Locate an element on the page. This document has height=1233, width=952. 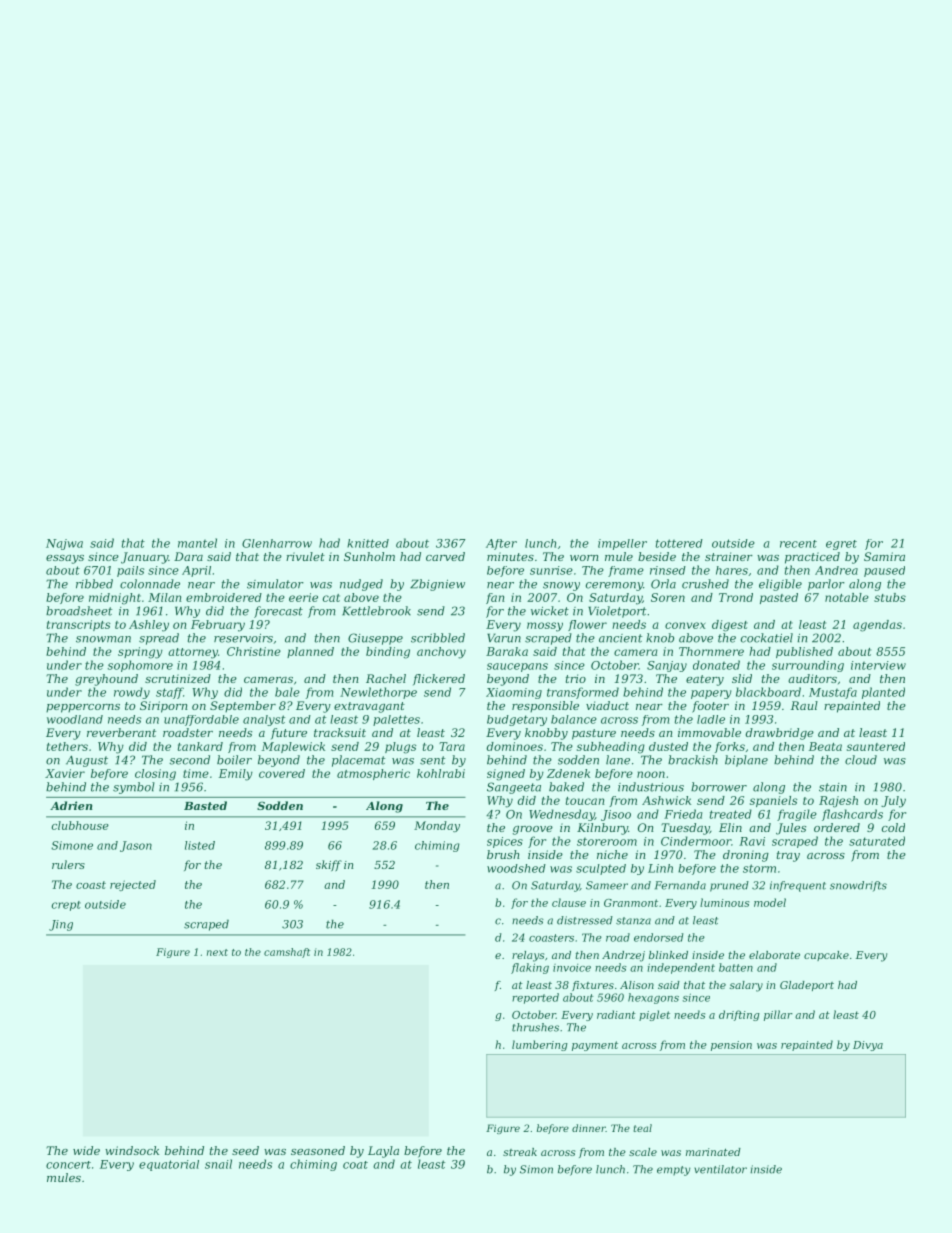
digest is located at coordinates (730, 626).
